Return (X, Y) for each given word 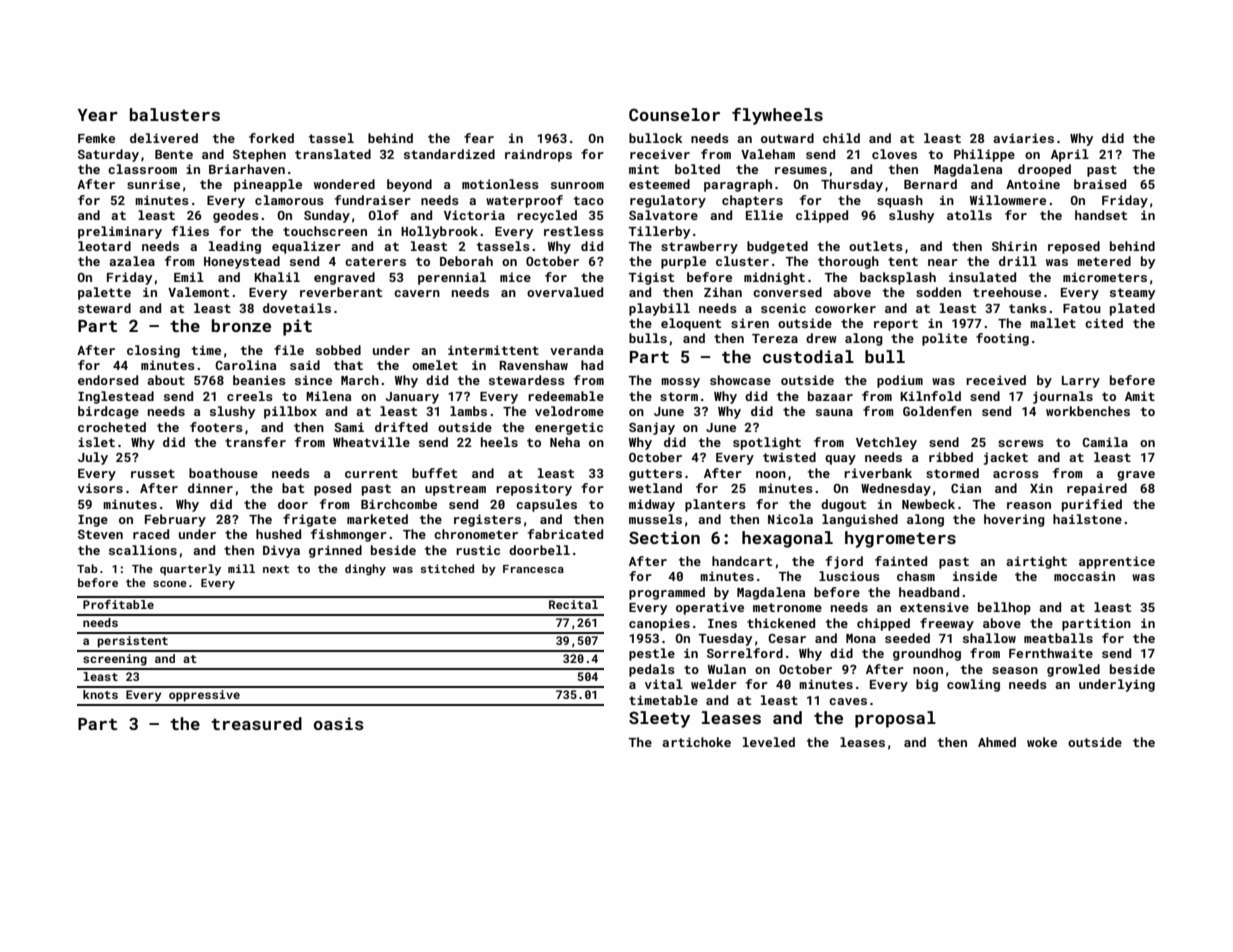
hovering (1014, 520)
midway (652, 505)
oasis (339, 723)
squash (900, 201)
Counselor (674, 114)
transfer (255, 442)
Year (98, 115)
